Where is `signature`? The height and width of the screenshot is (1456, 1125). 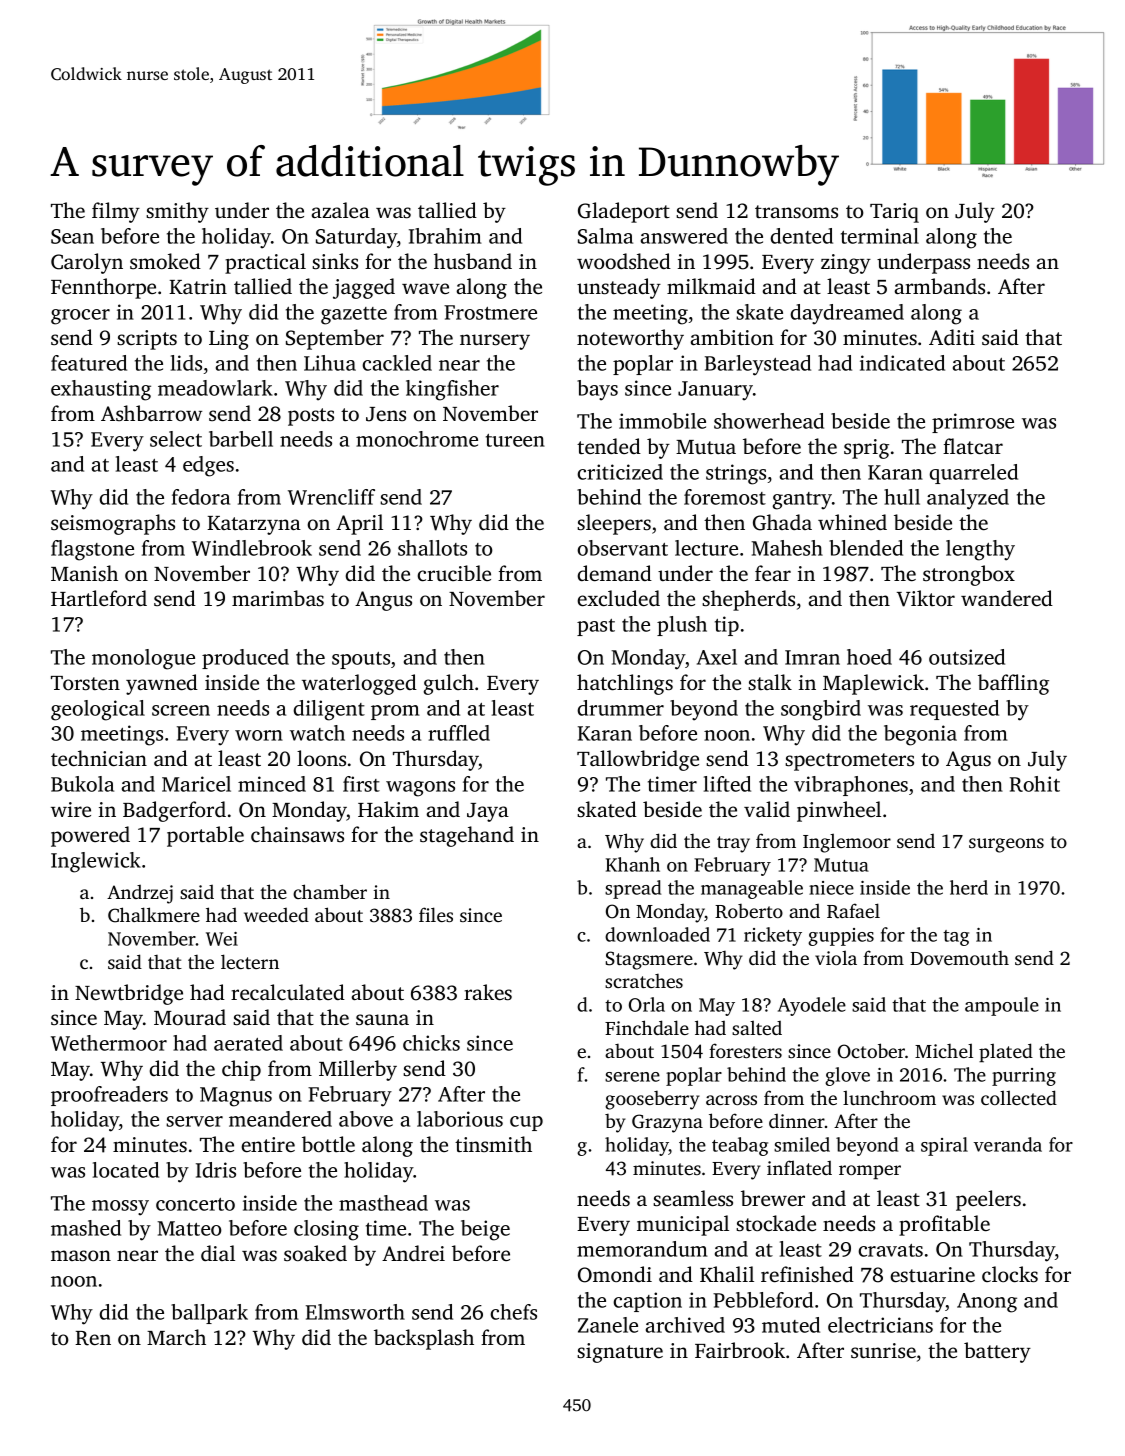
signature is located at coordinates (620, 1353).
